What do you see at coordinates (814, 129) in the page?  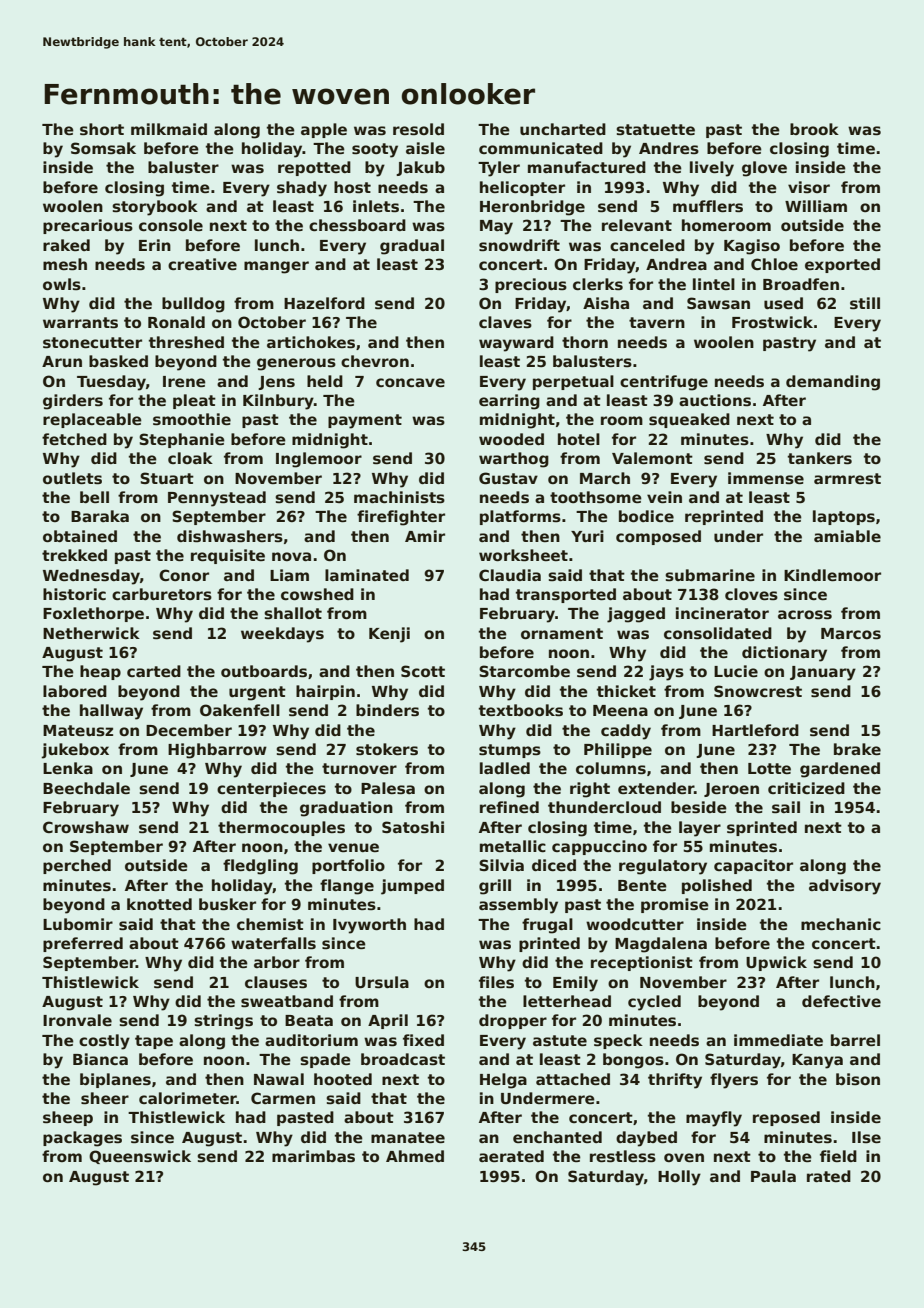 I see `brook` at bounding box center [814, 129].
